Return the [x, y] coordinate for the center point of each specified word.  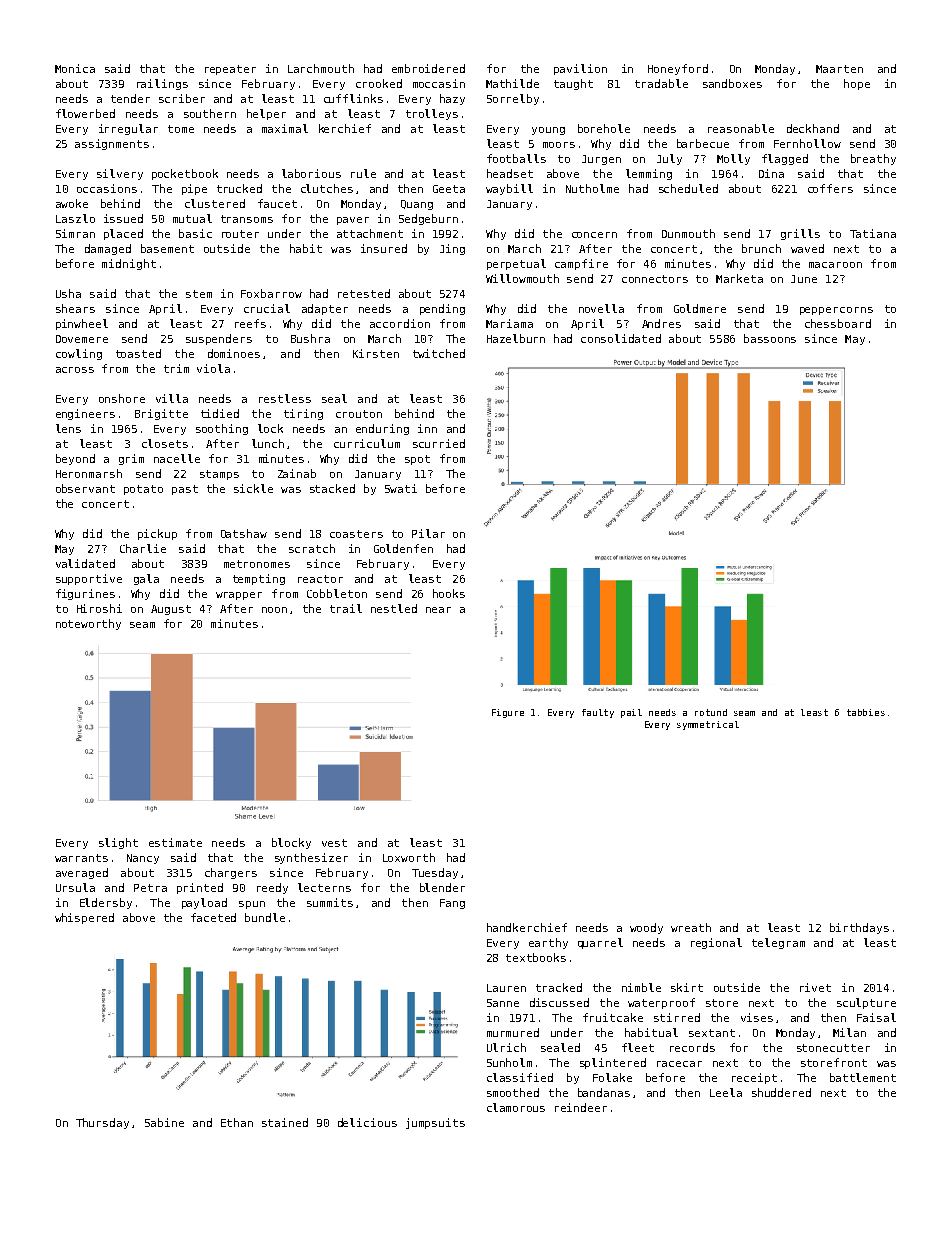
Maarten [839, 69]
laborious [311, 173]
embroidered [428, 68]
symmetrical [708, 725]
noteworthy [88, 624]
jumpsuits [435, 1123]
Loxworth [409, 857]
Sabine [164, 1122]
